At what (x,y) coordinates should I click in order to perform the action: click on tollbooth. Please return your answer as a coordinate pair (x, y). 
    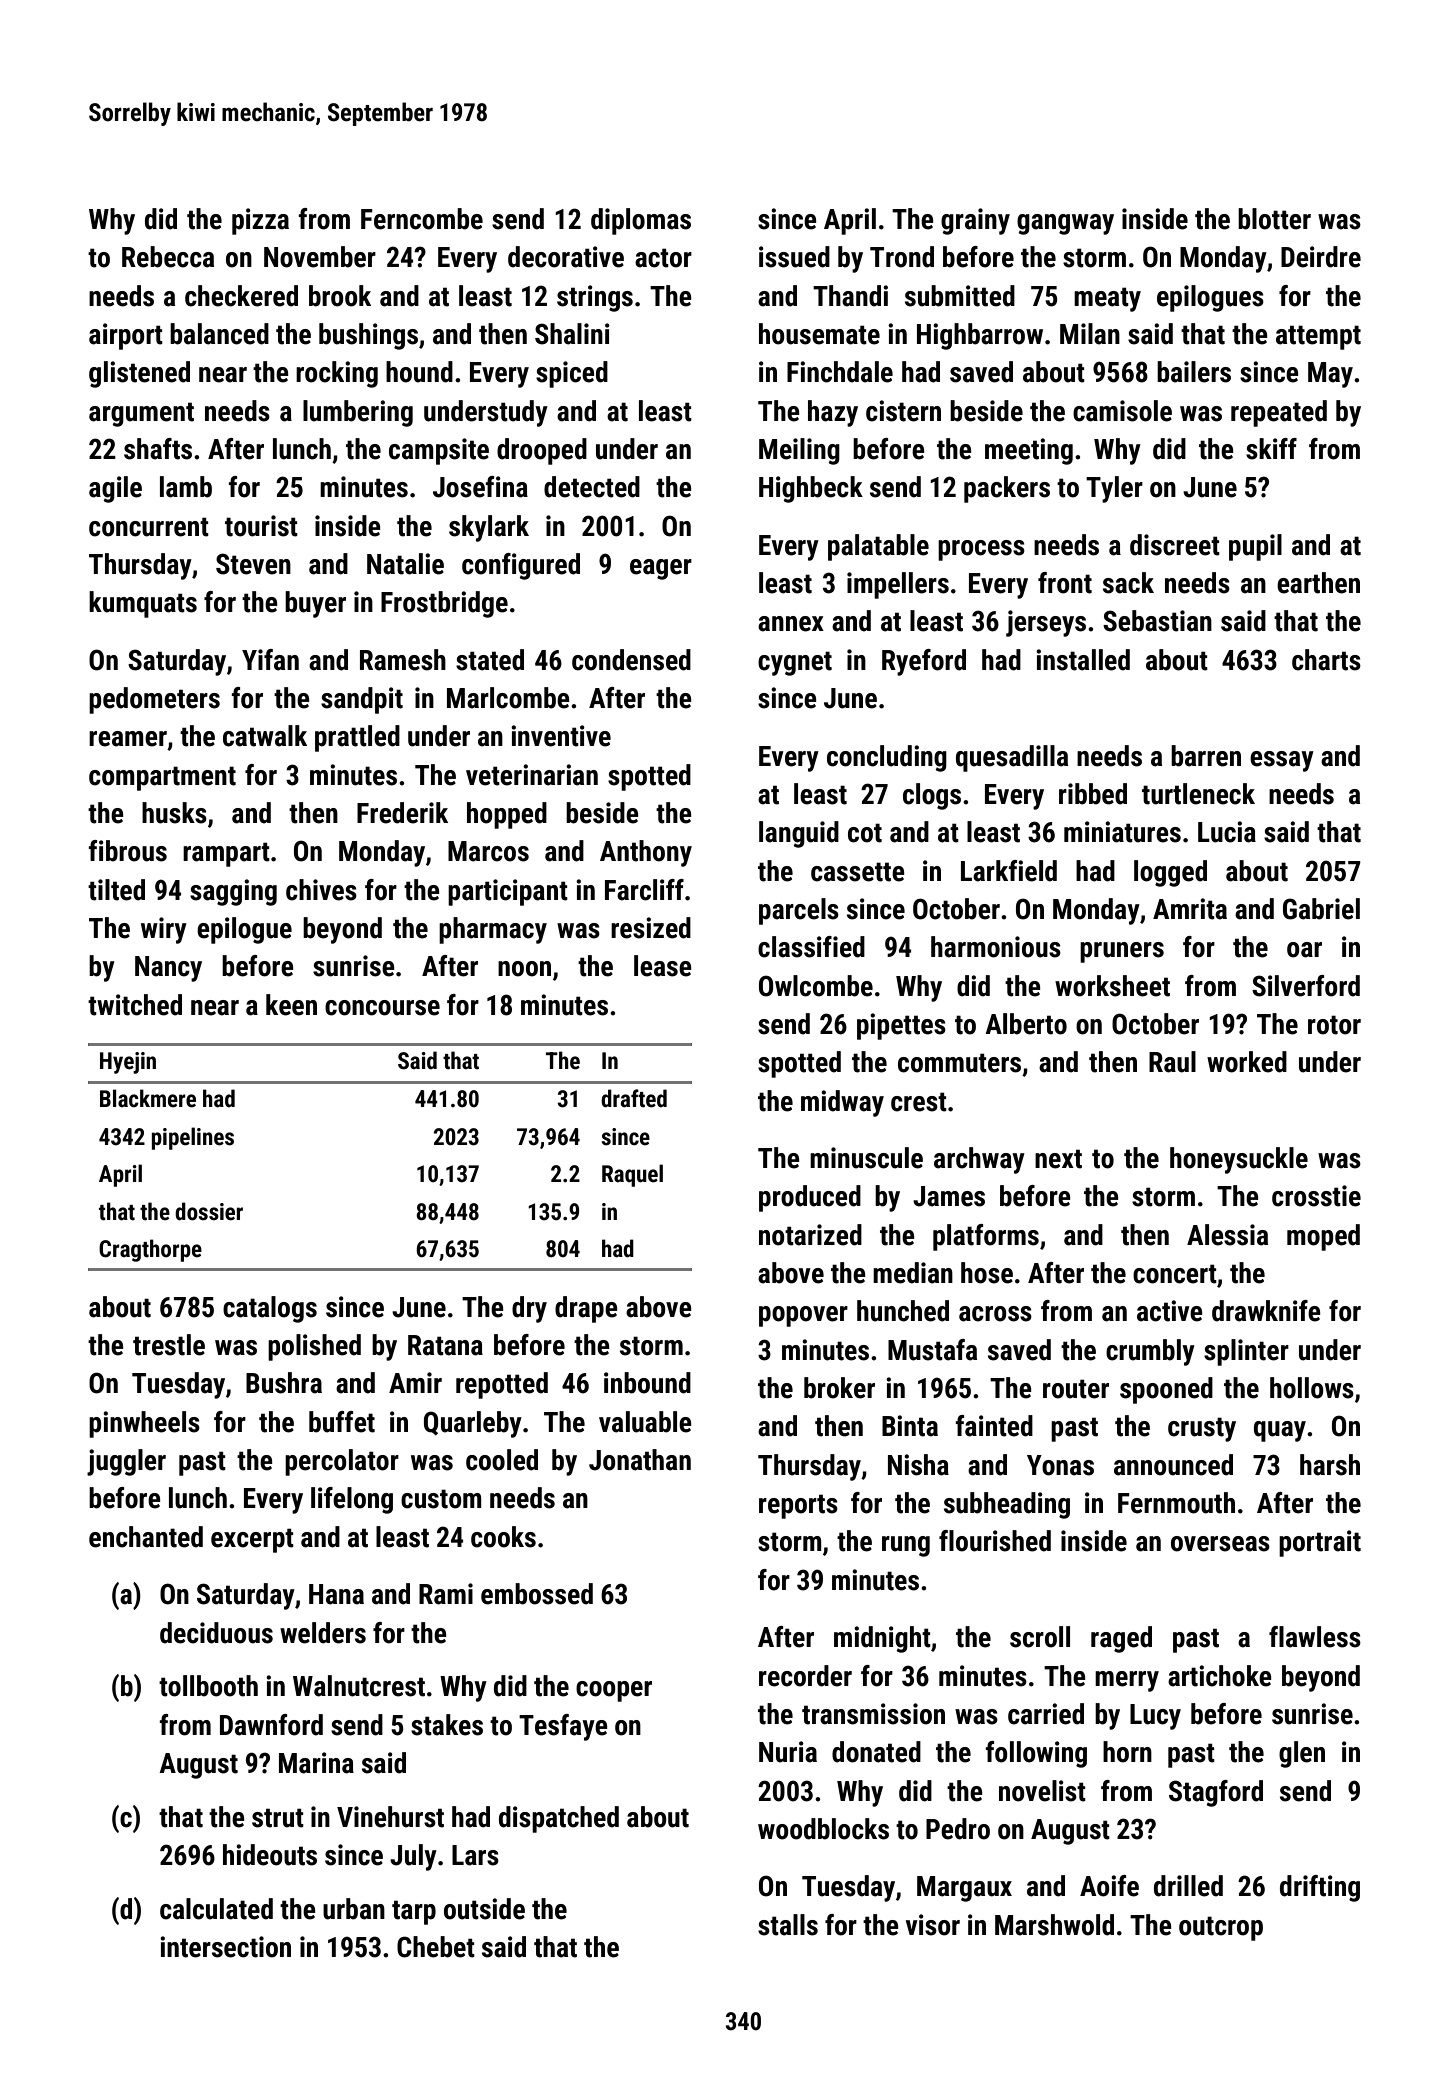
    Looking at the image, I should click on (208, 1686).
